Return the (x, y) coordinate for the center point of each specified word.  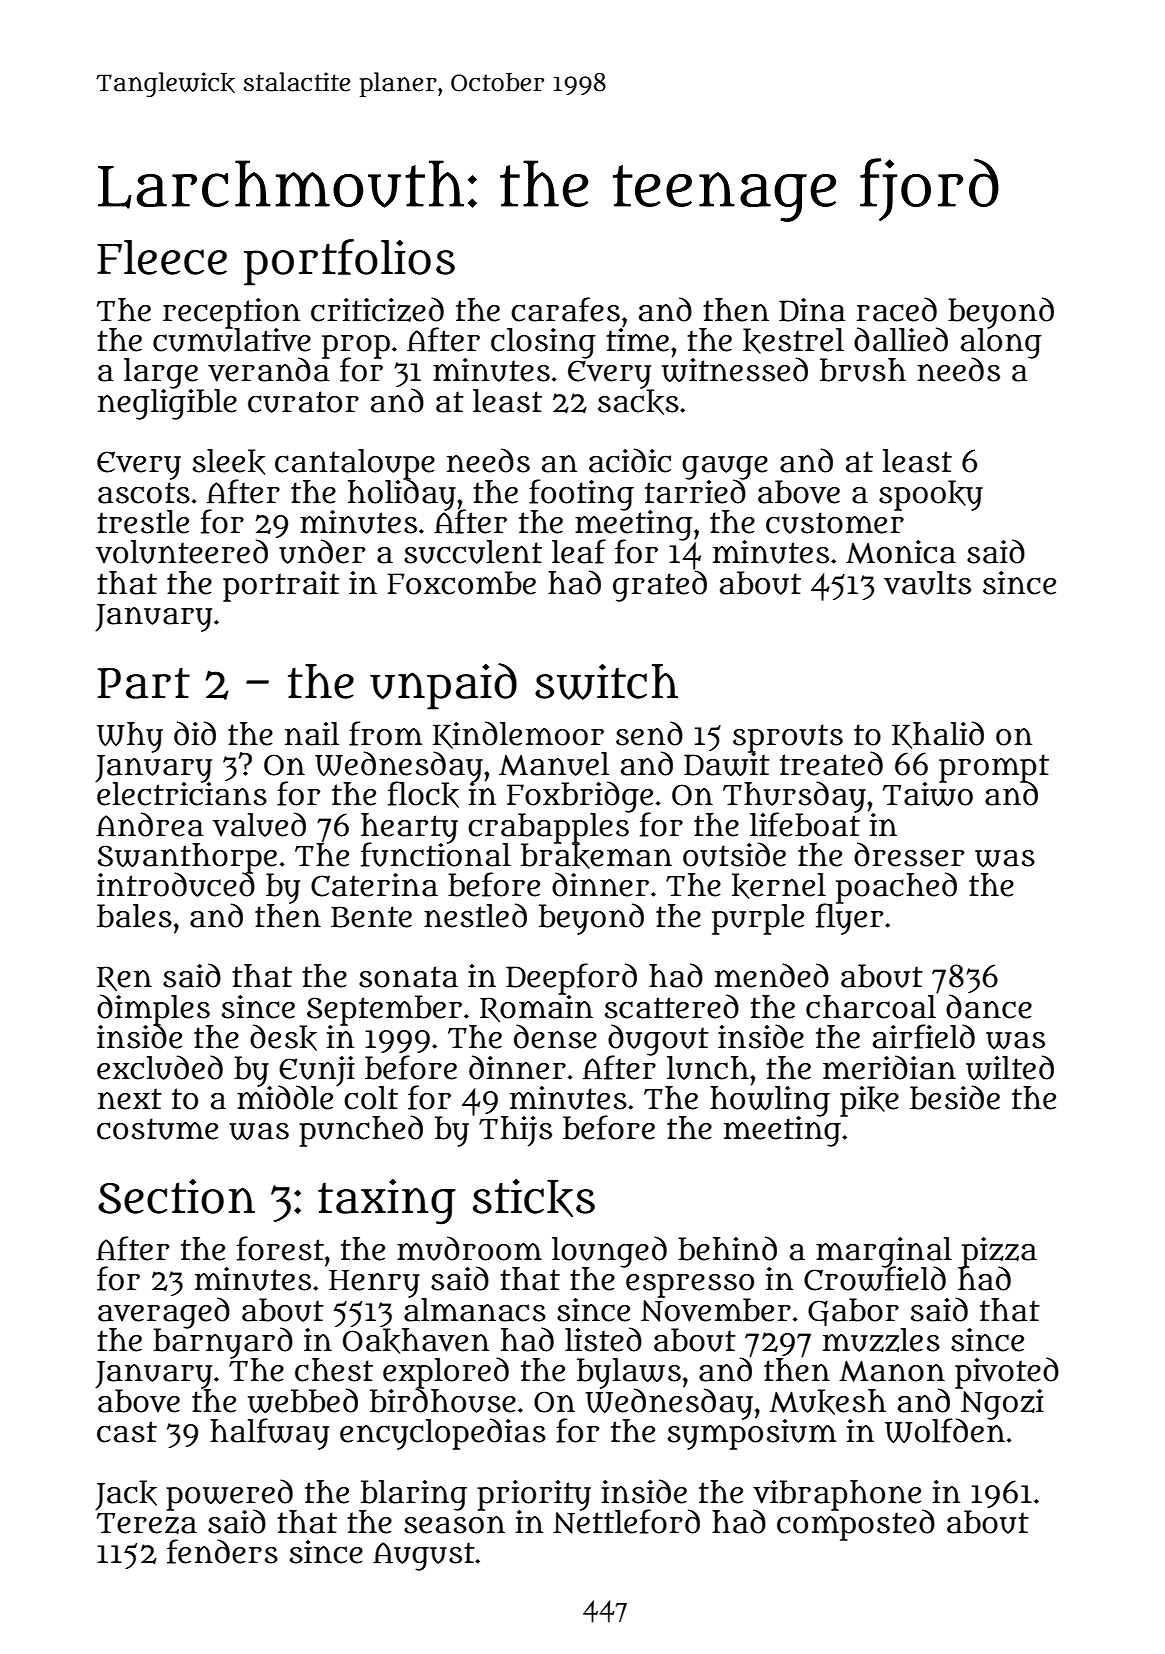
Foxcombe (462, 583)
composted (856, 1525)
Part (144, 683)
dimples (153, 1009)
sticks (534, 1198)
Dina (812, 310)
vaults (927, 583)
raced (896, 309)
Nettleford (626, 1522)
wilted (1010, 1067)
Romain (536, 1008)
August (424, 1556)
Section (176, 1196)
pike (869, 1101)
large (161, 373)
